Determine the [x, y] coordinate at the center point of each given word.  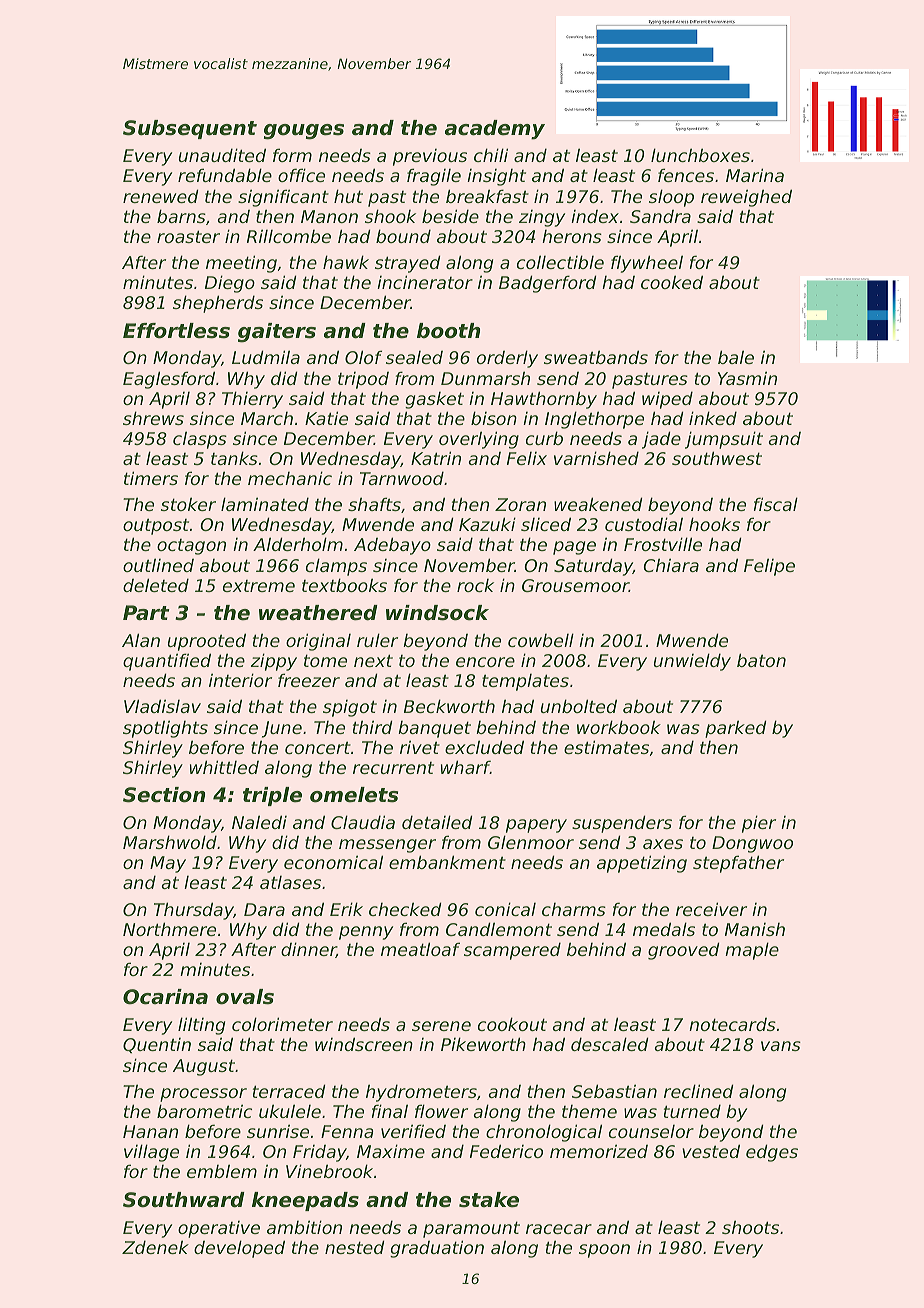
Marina [755, 175]
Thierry [252, 400]
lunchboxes [700, 155]
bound [403, 236]
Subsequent [190, 129]
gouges [304, 132]
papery [536, 826]
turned [692, 1111]
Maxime [391, 1151]
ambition [304, 1227]
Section [164, 795]
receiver [711, 909]
